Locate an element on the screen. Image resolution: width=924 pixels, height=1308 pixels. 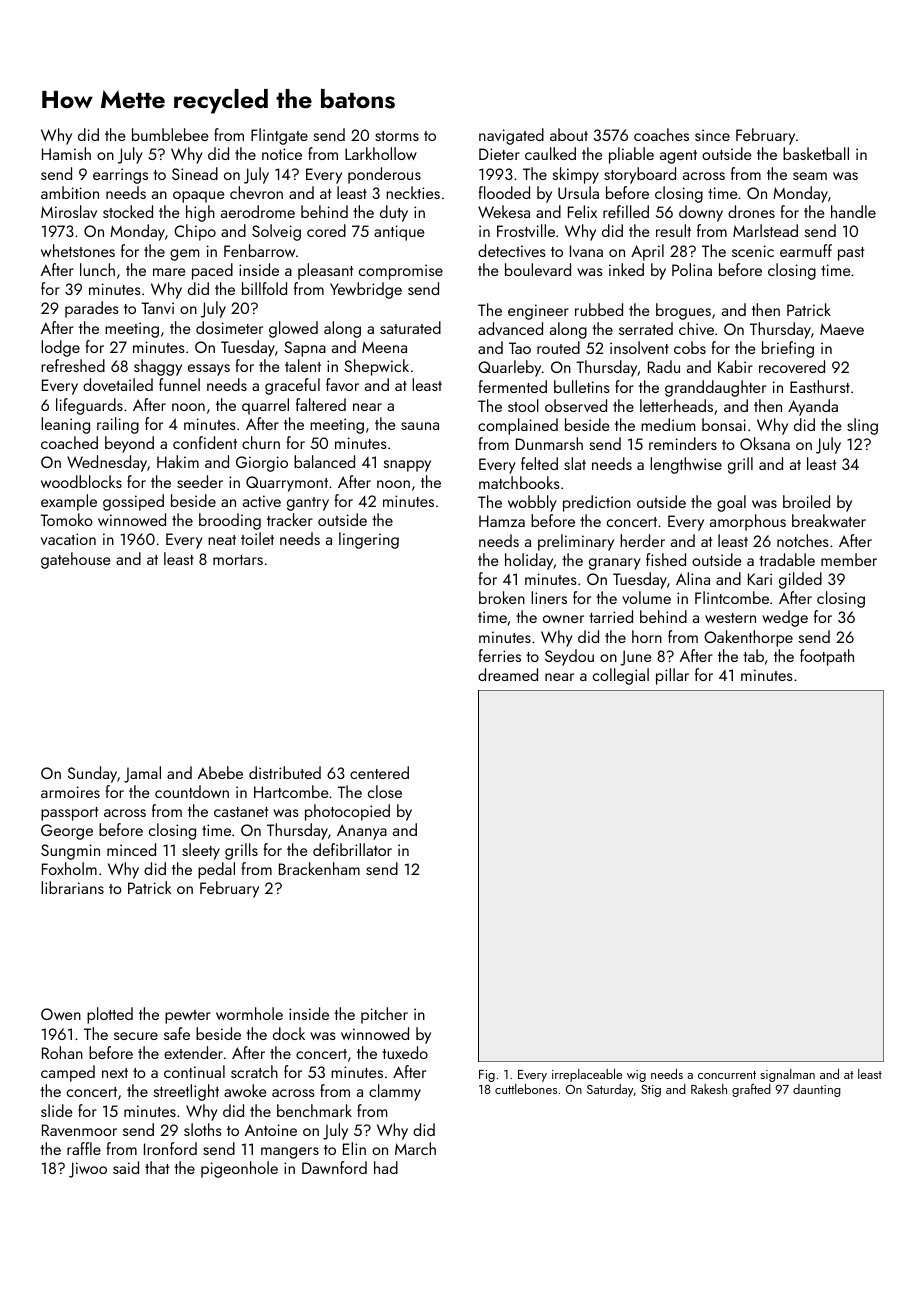
sling is located at coordinates (862, 426).
